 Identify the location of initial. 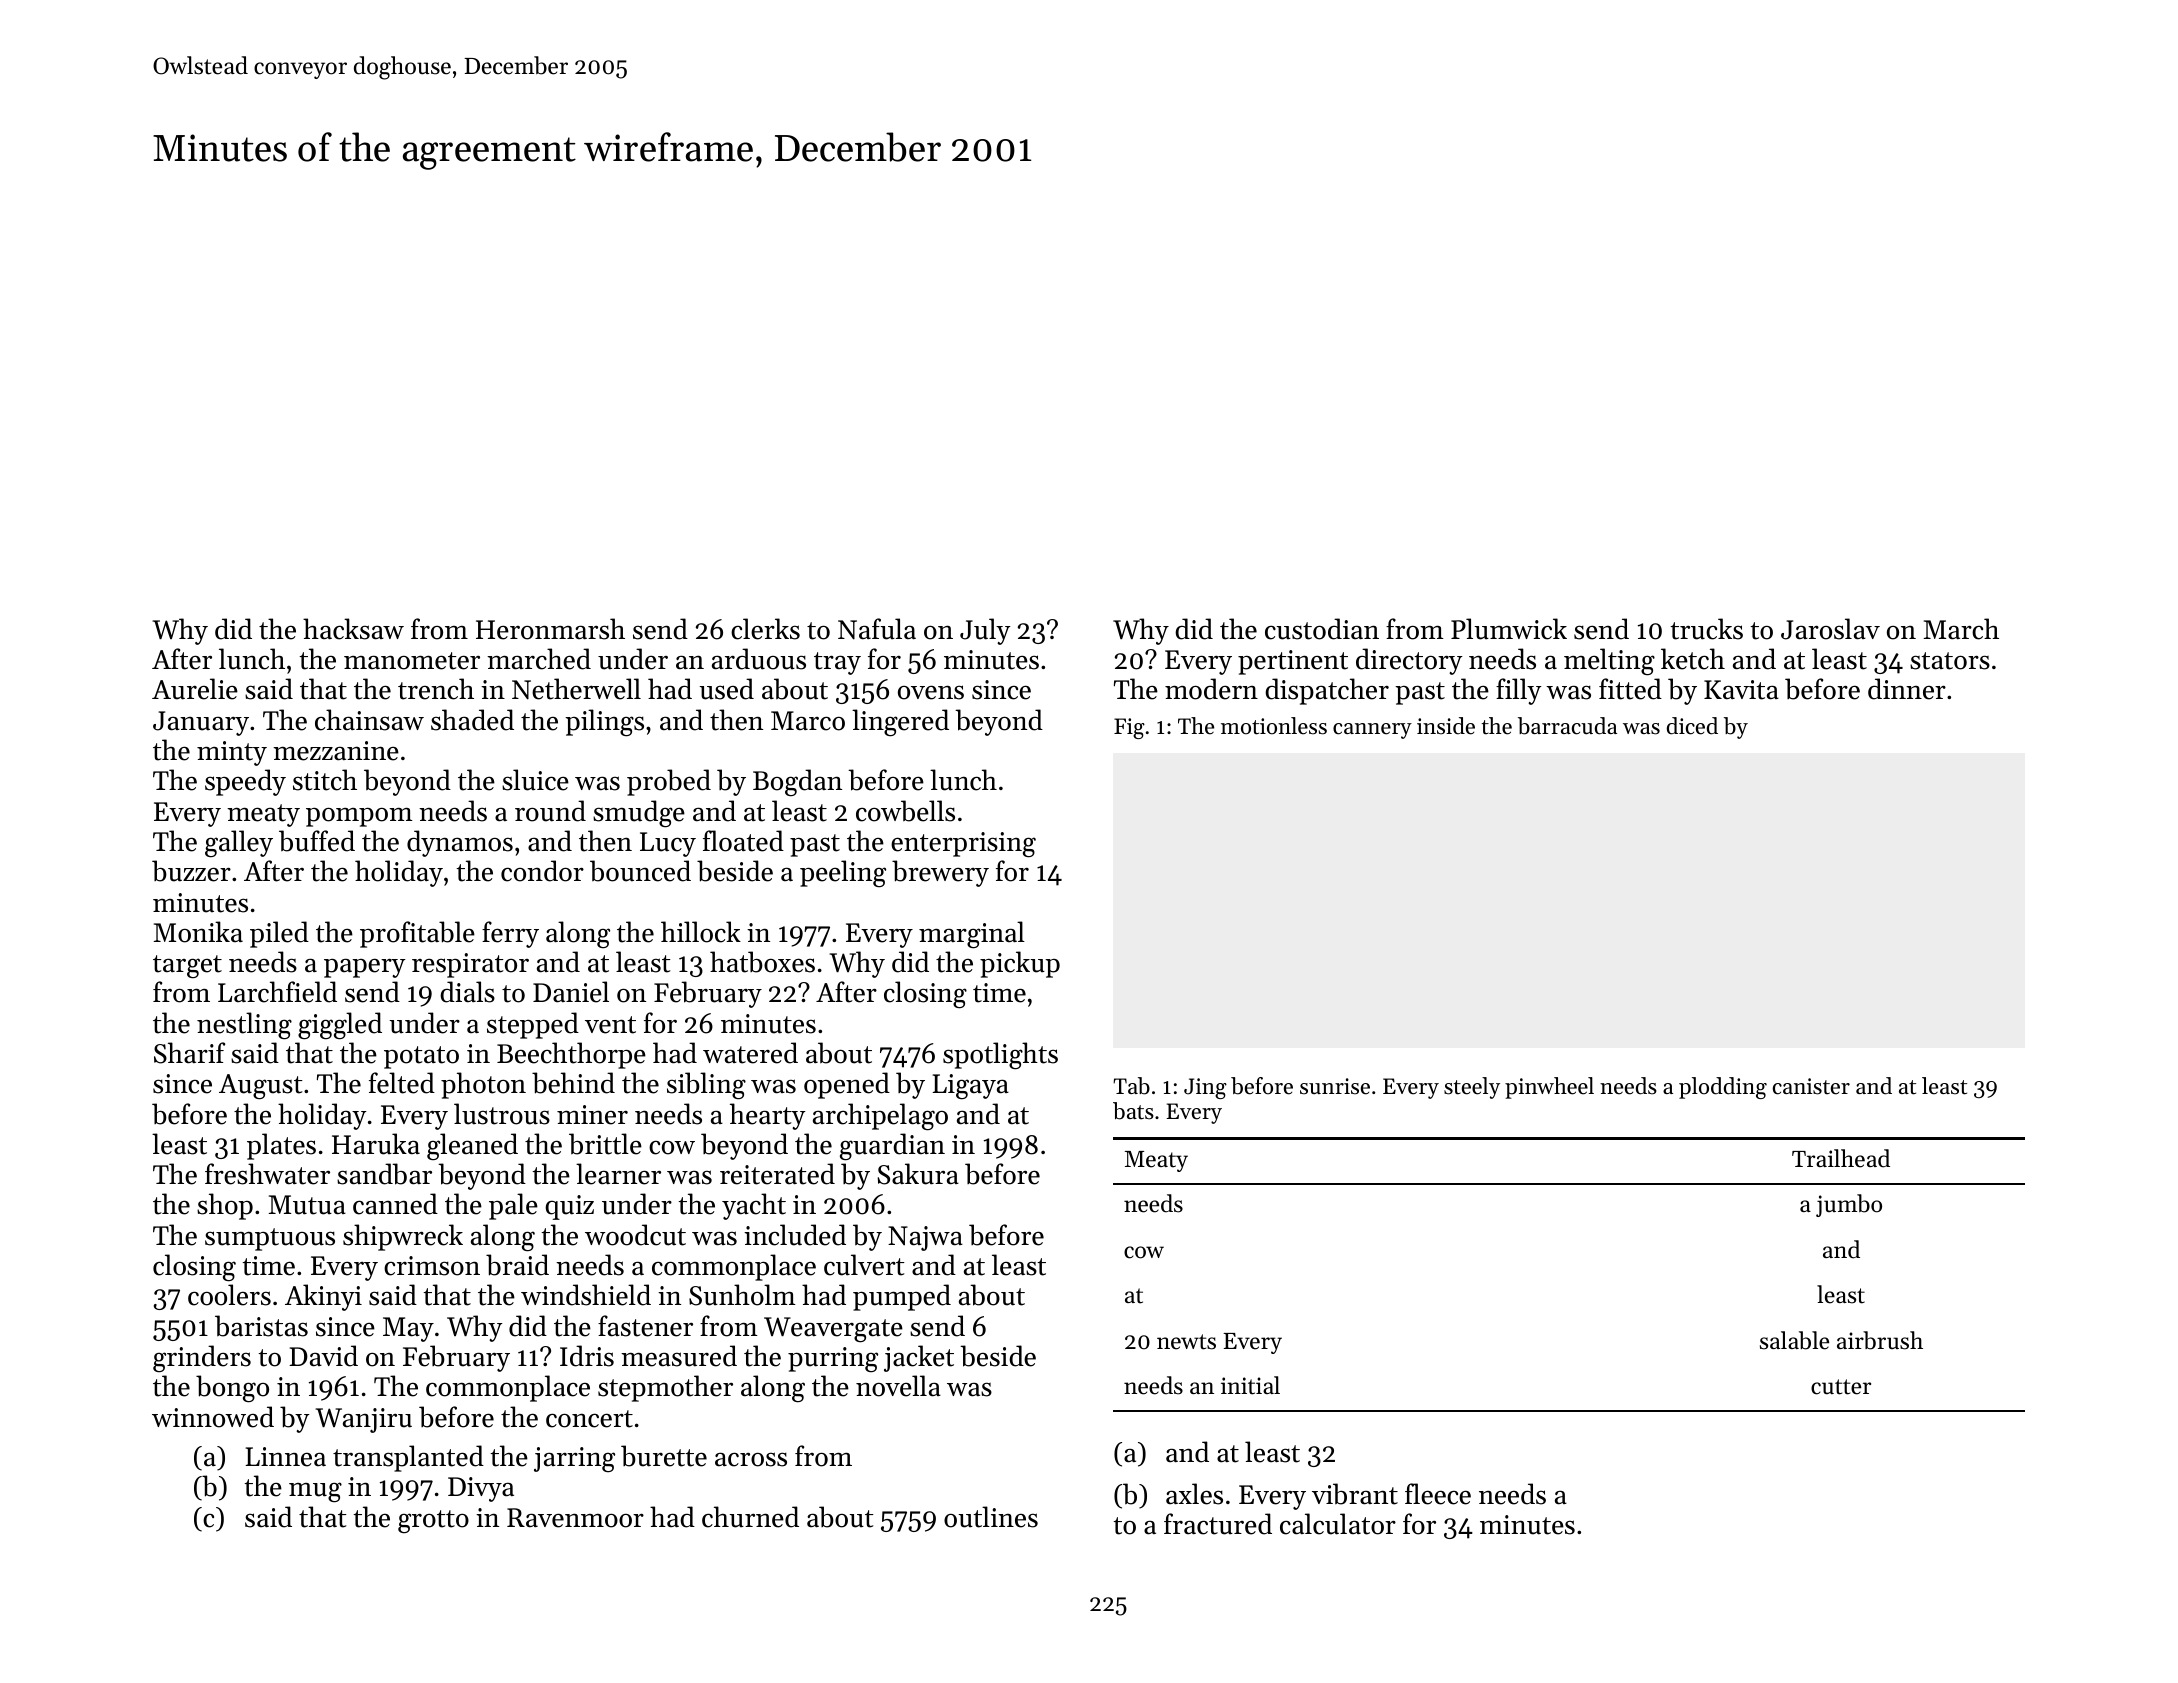
(1250, 1385).
